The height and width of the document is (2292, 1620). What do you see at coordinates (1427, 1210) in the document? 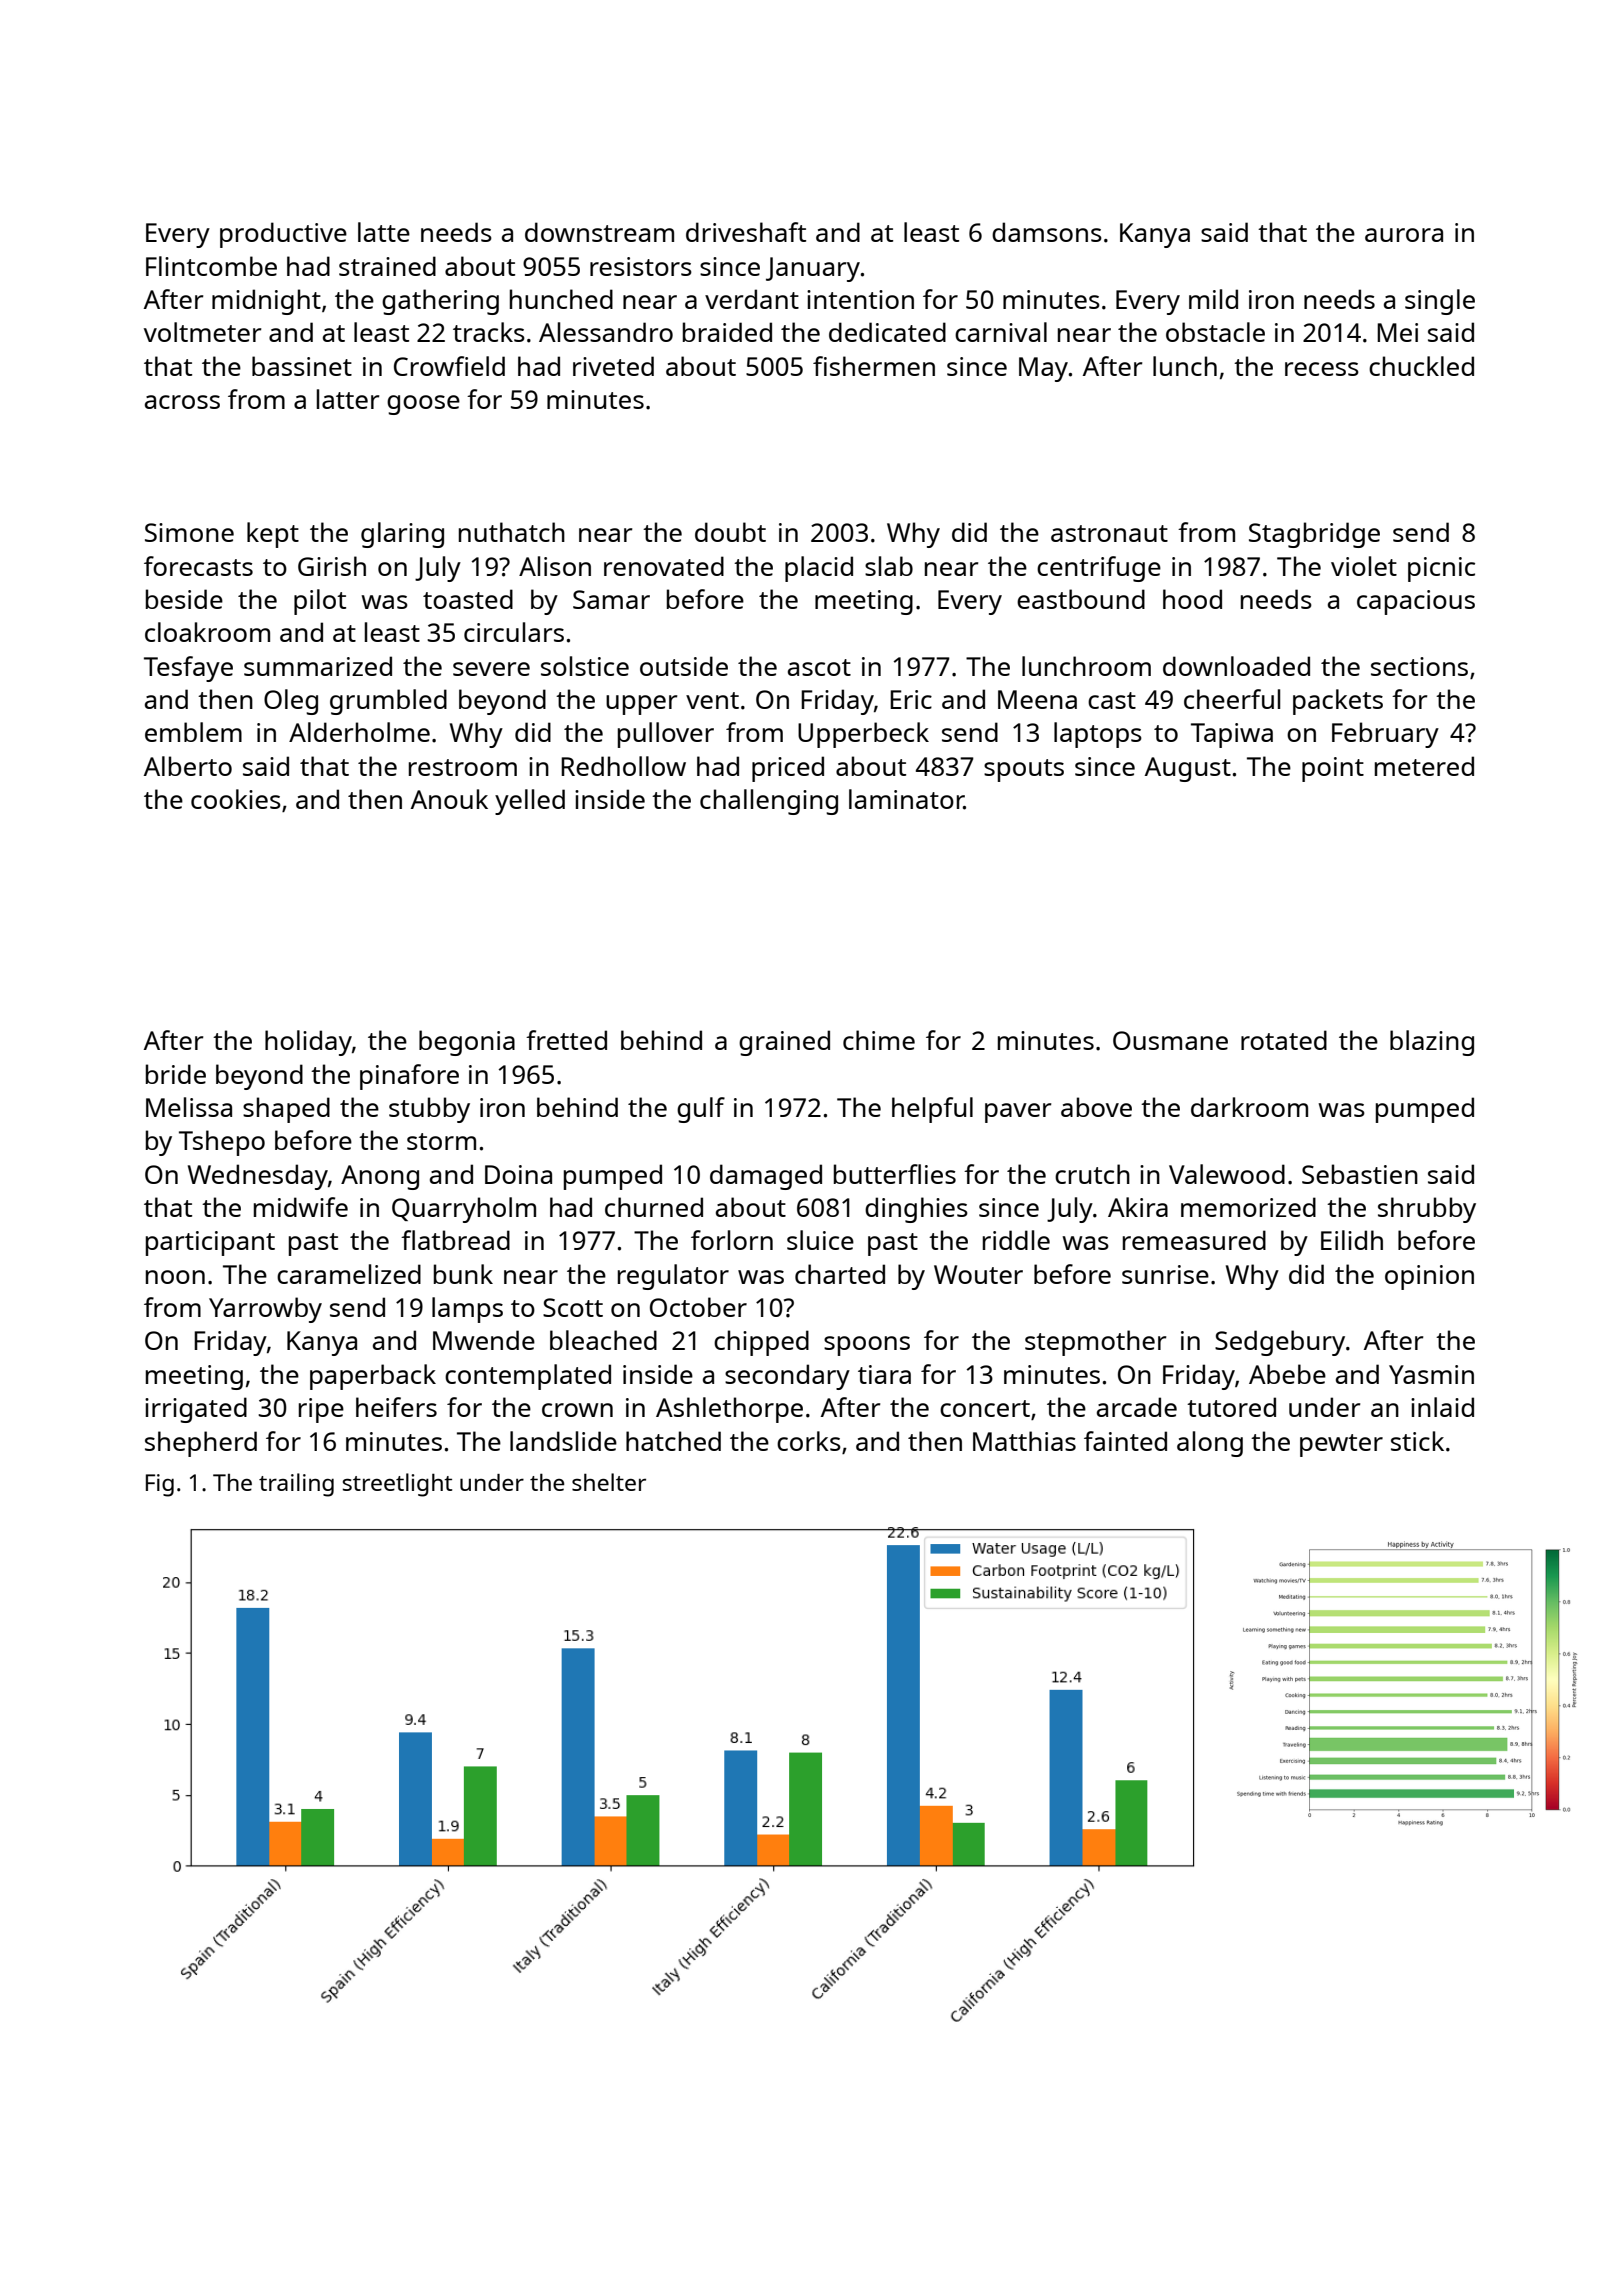
I see `shrubby` at bounding box center [1427, 1210].
